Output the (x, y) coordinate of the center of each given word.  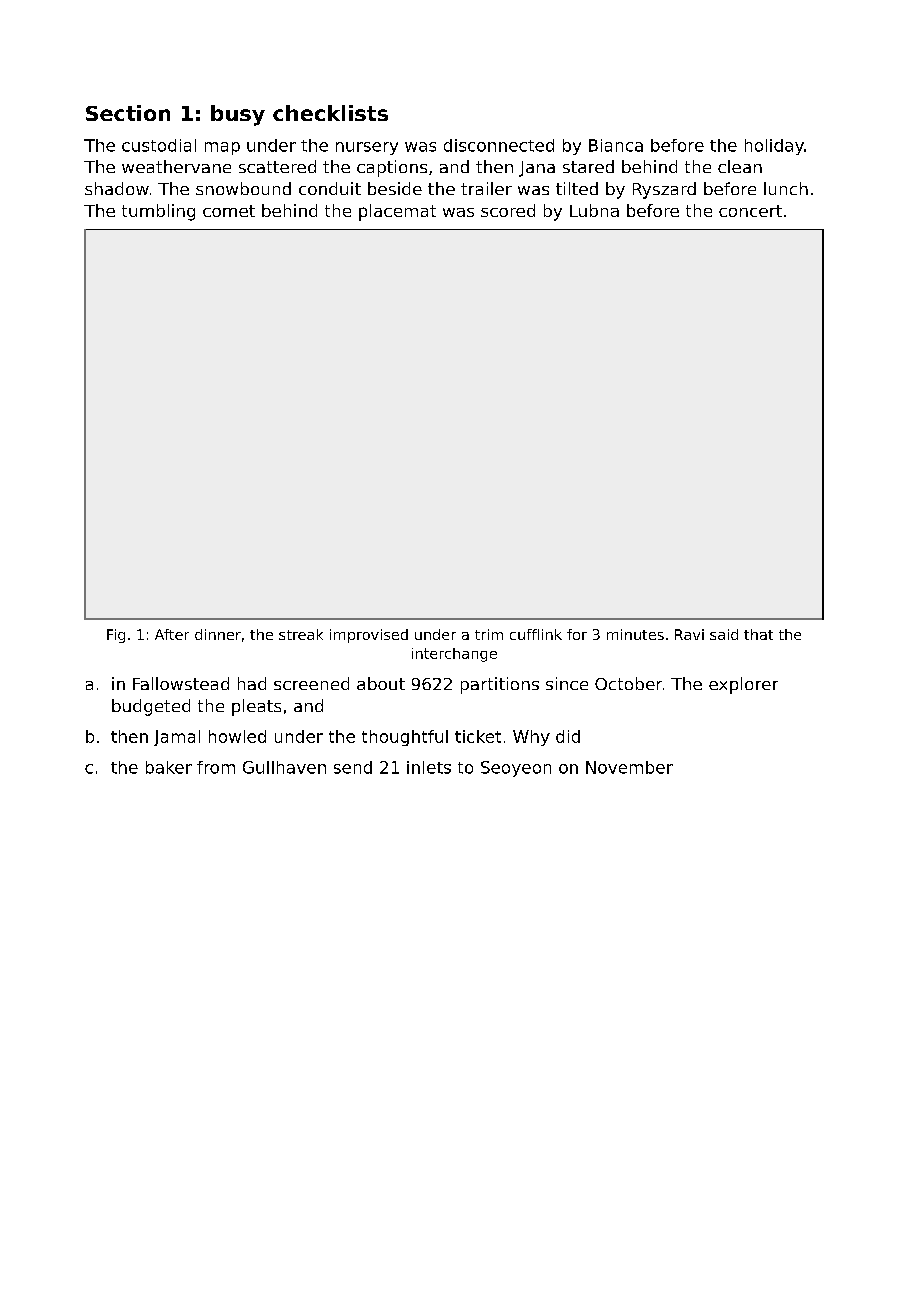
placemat (397, 212)
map (222, 148)
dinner (218, 634)
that (758, 634)
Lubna (594, 210)
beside (395, 188)
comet (229, 211)
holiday (774, 147)
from (216, 767)
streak (301, 634)
